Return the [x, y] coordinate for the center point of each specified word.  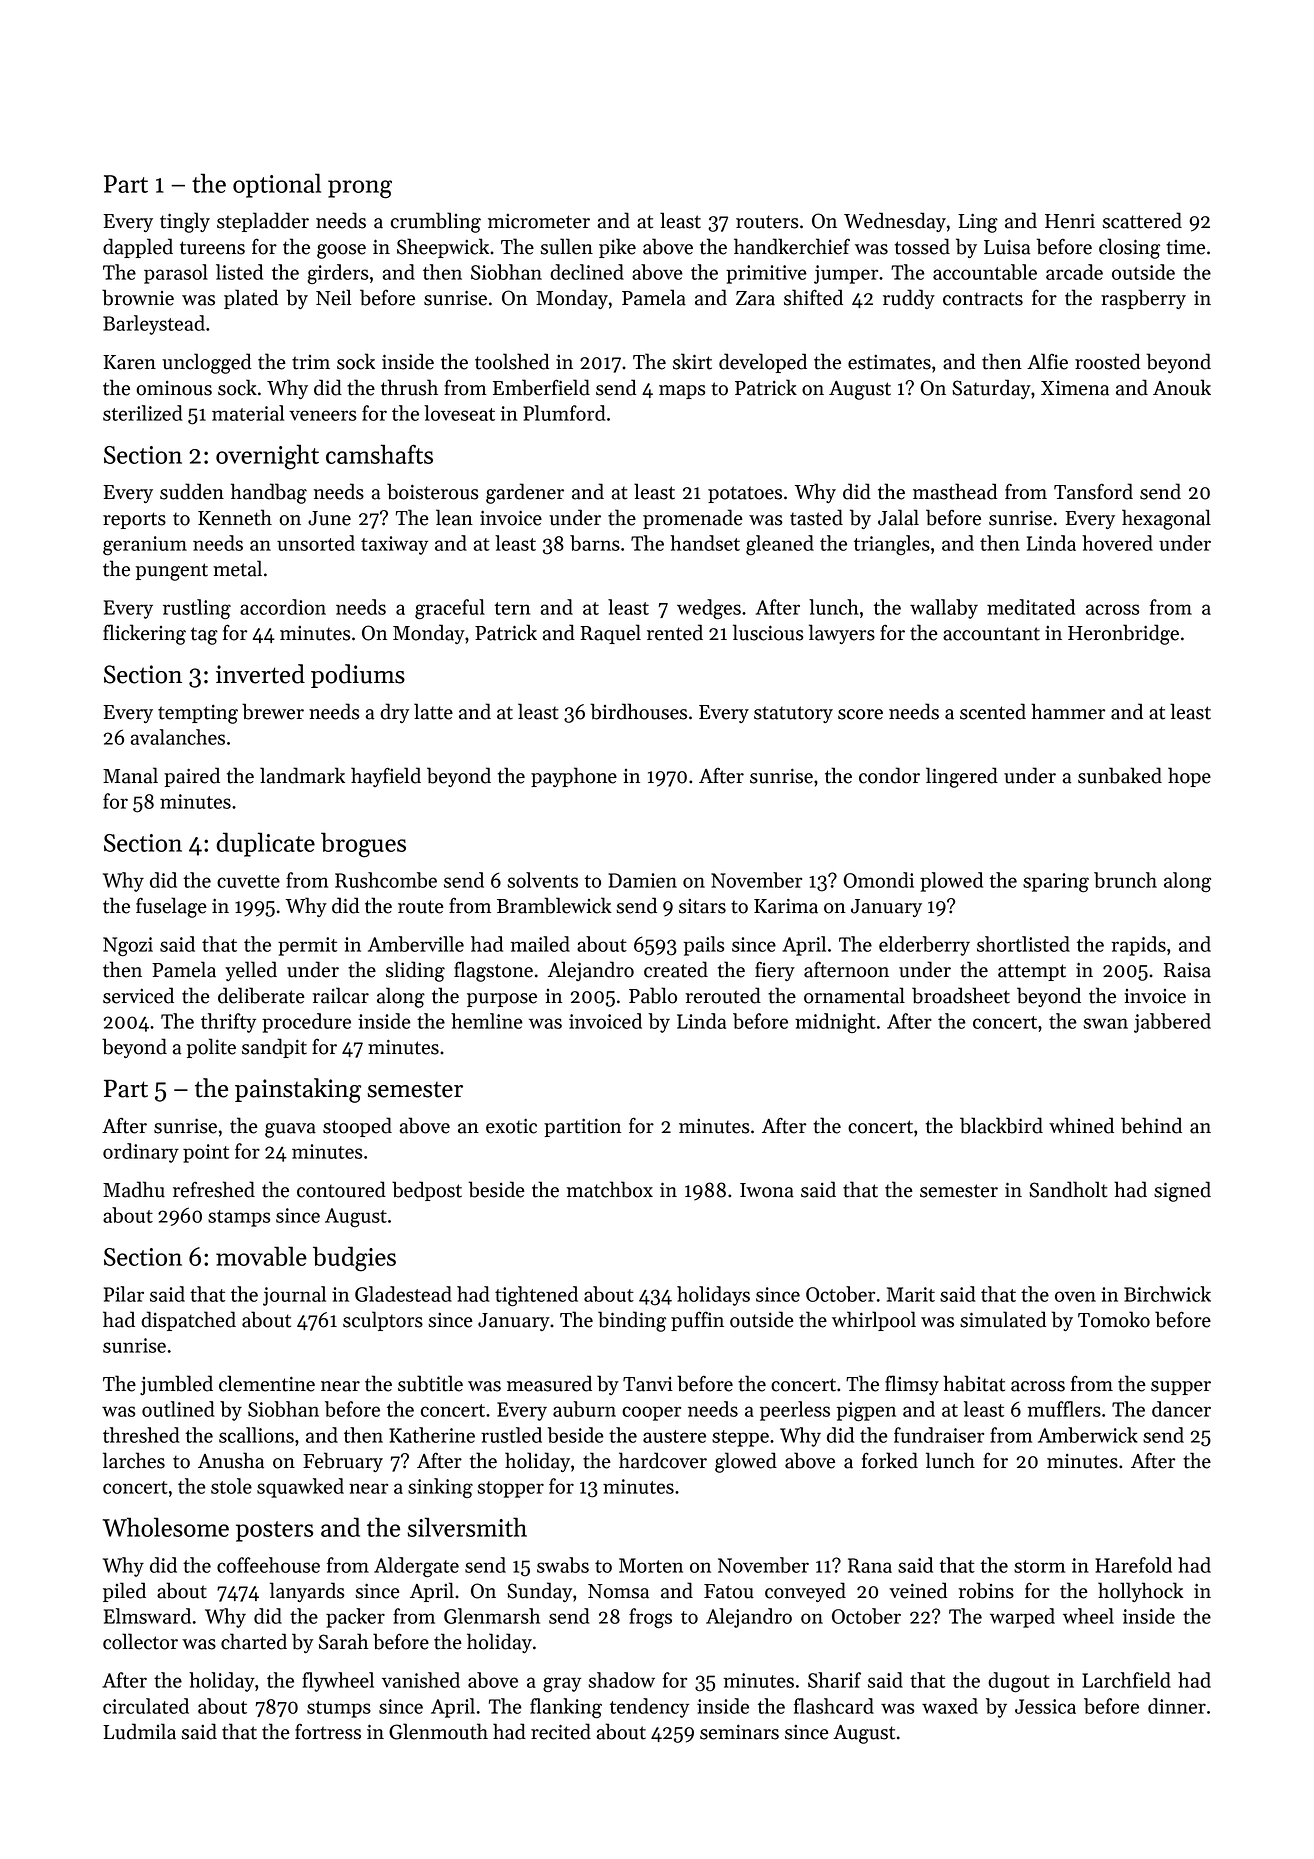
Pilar [124, 1294]
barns [595, 543]
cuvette [248, 881]
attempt [1032, 972]
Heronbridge [1123, 634]
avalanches [177, 737]
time [1185, 247]
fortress [328, 1732]
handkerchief [792, 246]
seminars [739, 1732]
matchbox [610, 1189]
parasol [176, 274]
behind [1151, 1125]
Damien [642, 880]
